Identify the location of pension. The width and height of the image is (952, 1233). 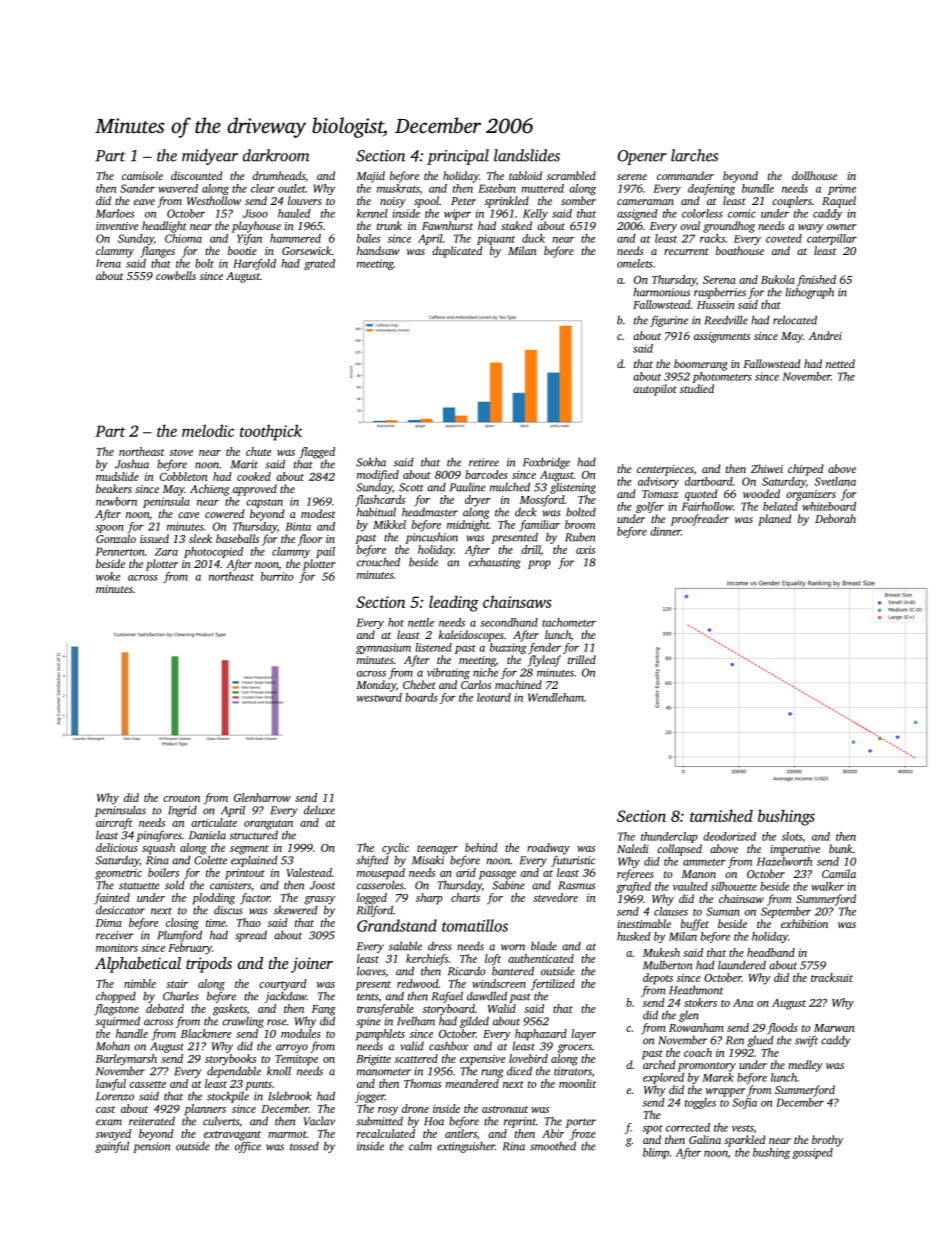
(151, 1147).
